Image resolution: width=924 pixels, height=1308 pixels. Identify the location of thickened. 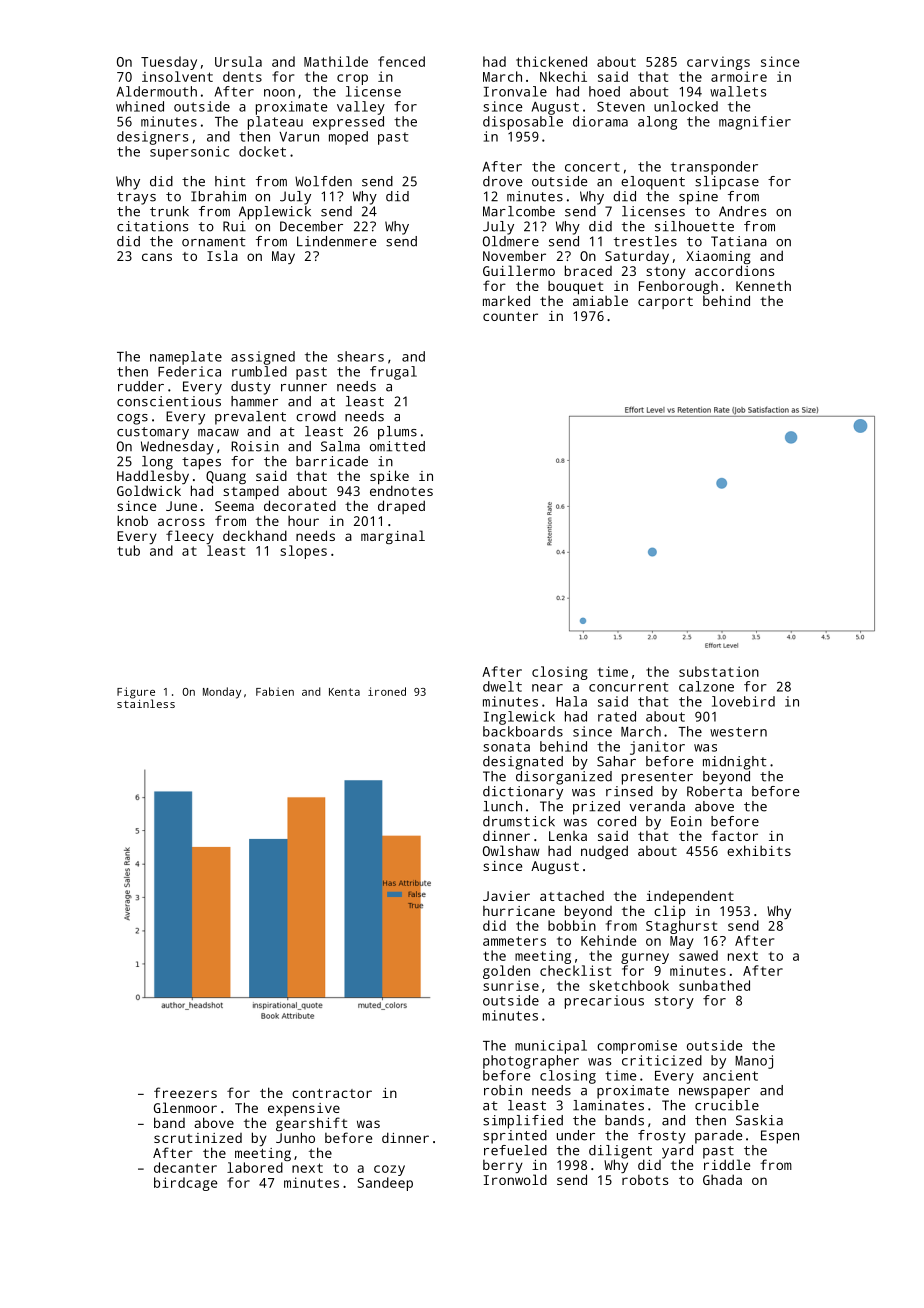
(551, 61).
